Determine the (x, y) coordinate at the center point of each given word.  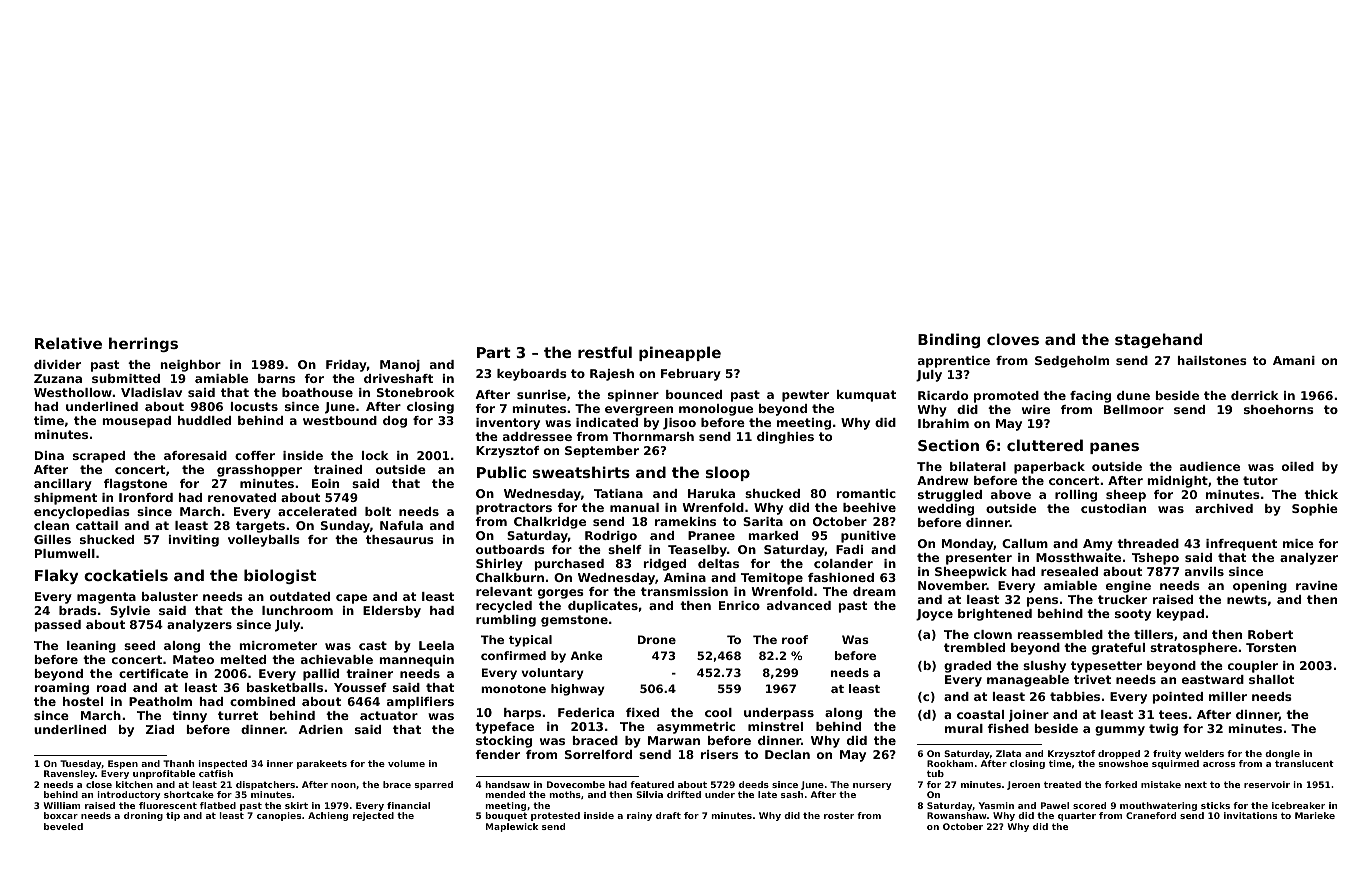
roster (839, 815)
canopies (279, 816)
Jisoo (679, 424)
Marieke (1315, 815)
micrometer (278, 645)
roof (795, 639)
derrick (1255, 395)
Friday (346, 366)
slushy (1044, 667)
